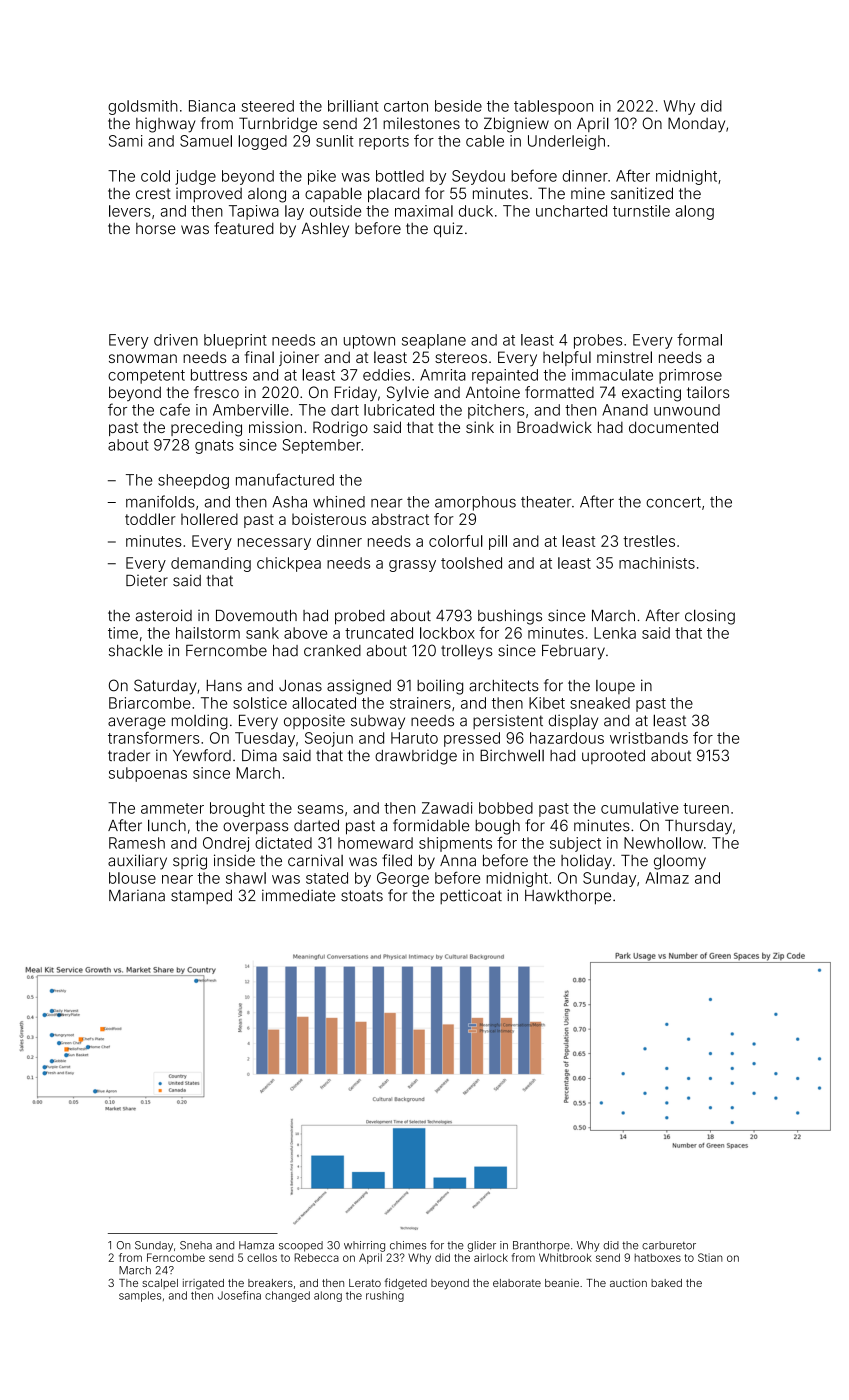 The image size is (849, 1400). I want to click on Sneha, so click(196, 1245).
